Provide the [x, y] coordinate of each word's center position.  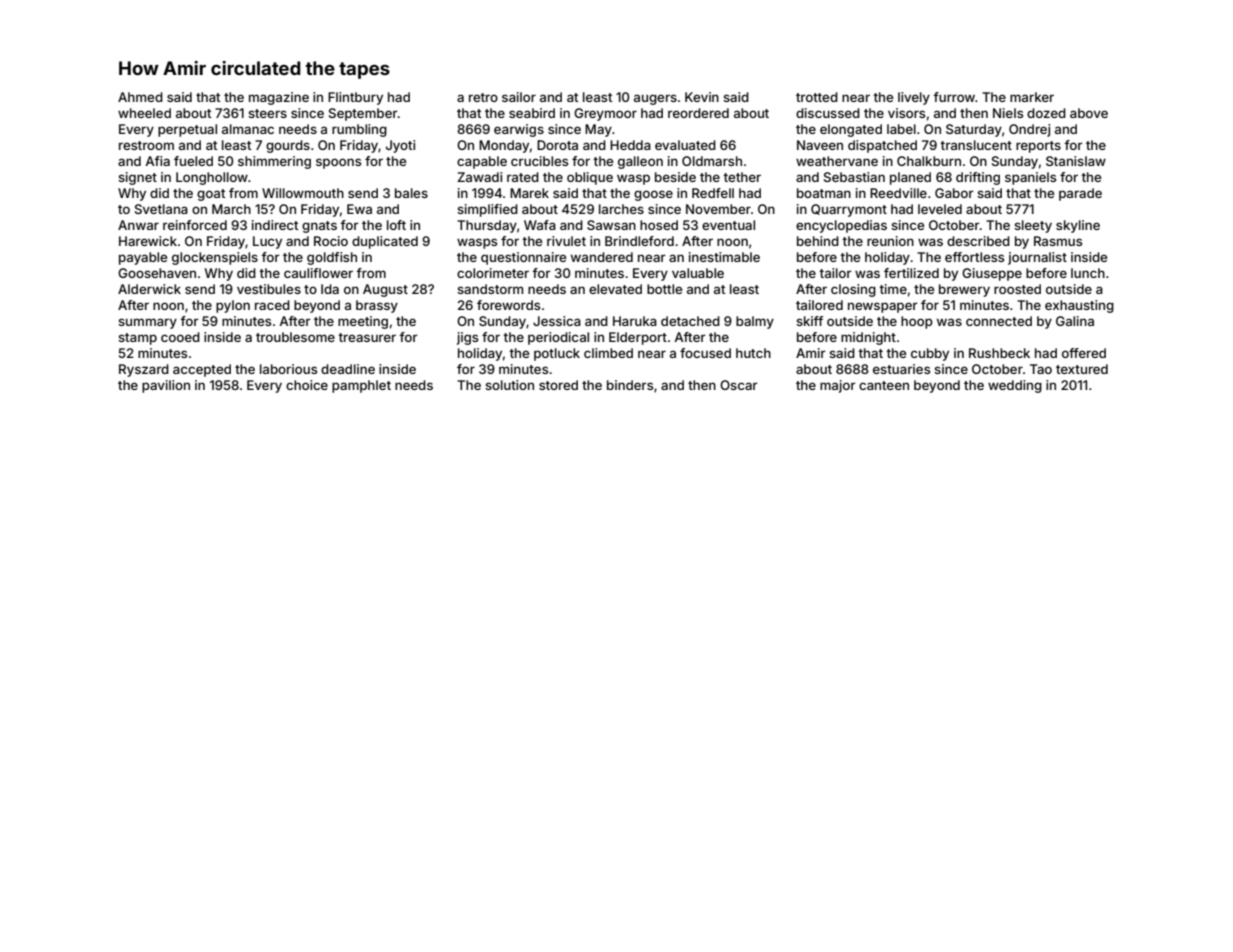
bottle [664, 289]
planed [910, 178]
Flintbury [355, 98]
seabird [532, 113]
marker [1032, 97]
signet [137, 178]
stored [558, 385]
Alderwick [149, 289]
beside [675, 177]
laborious [288, 369]
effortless [974, 257]
